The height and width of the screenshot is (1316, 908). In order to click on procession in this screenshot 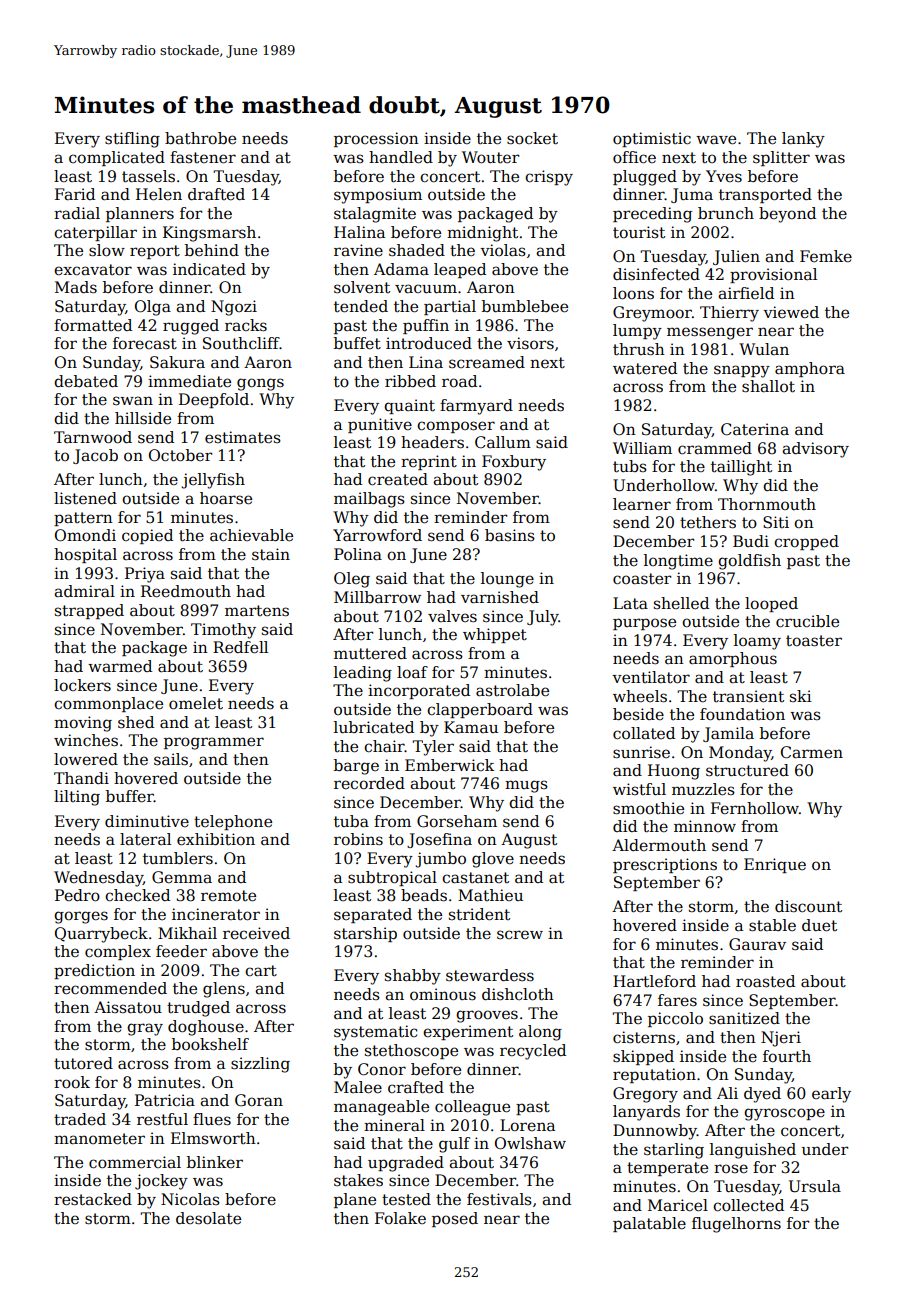, I will do `click(376, 139)`.
